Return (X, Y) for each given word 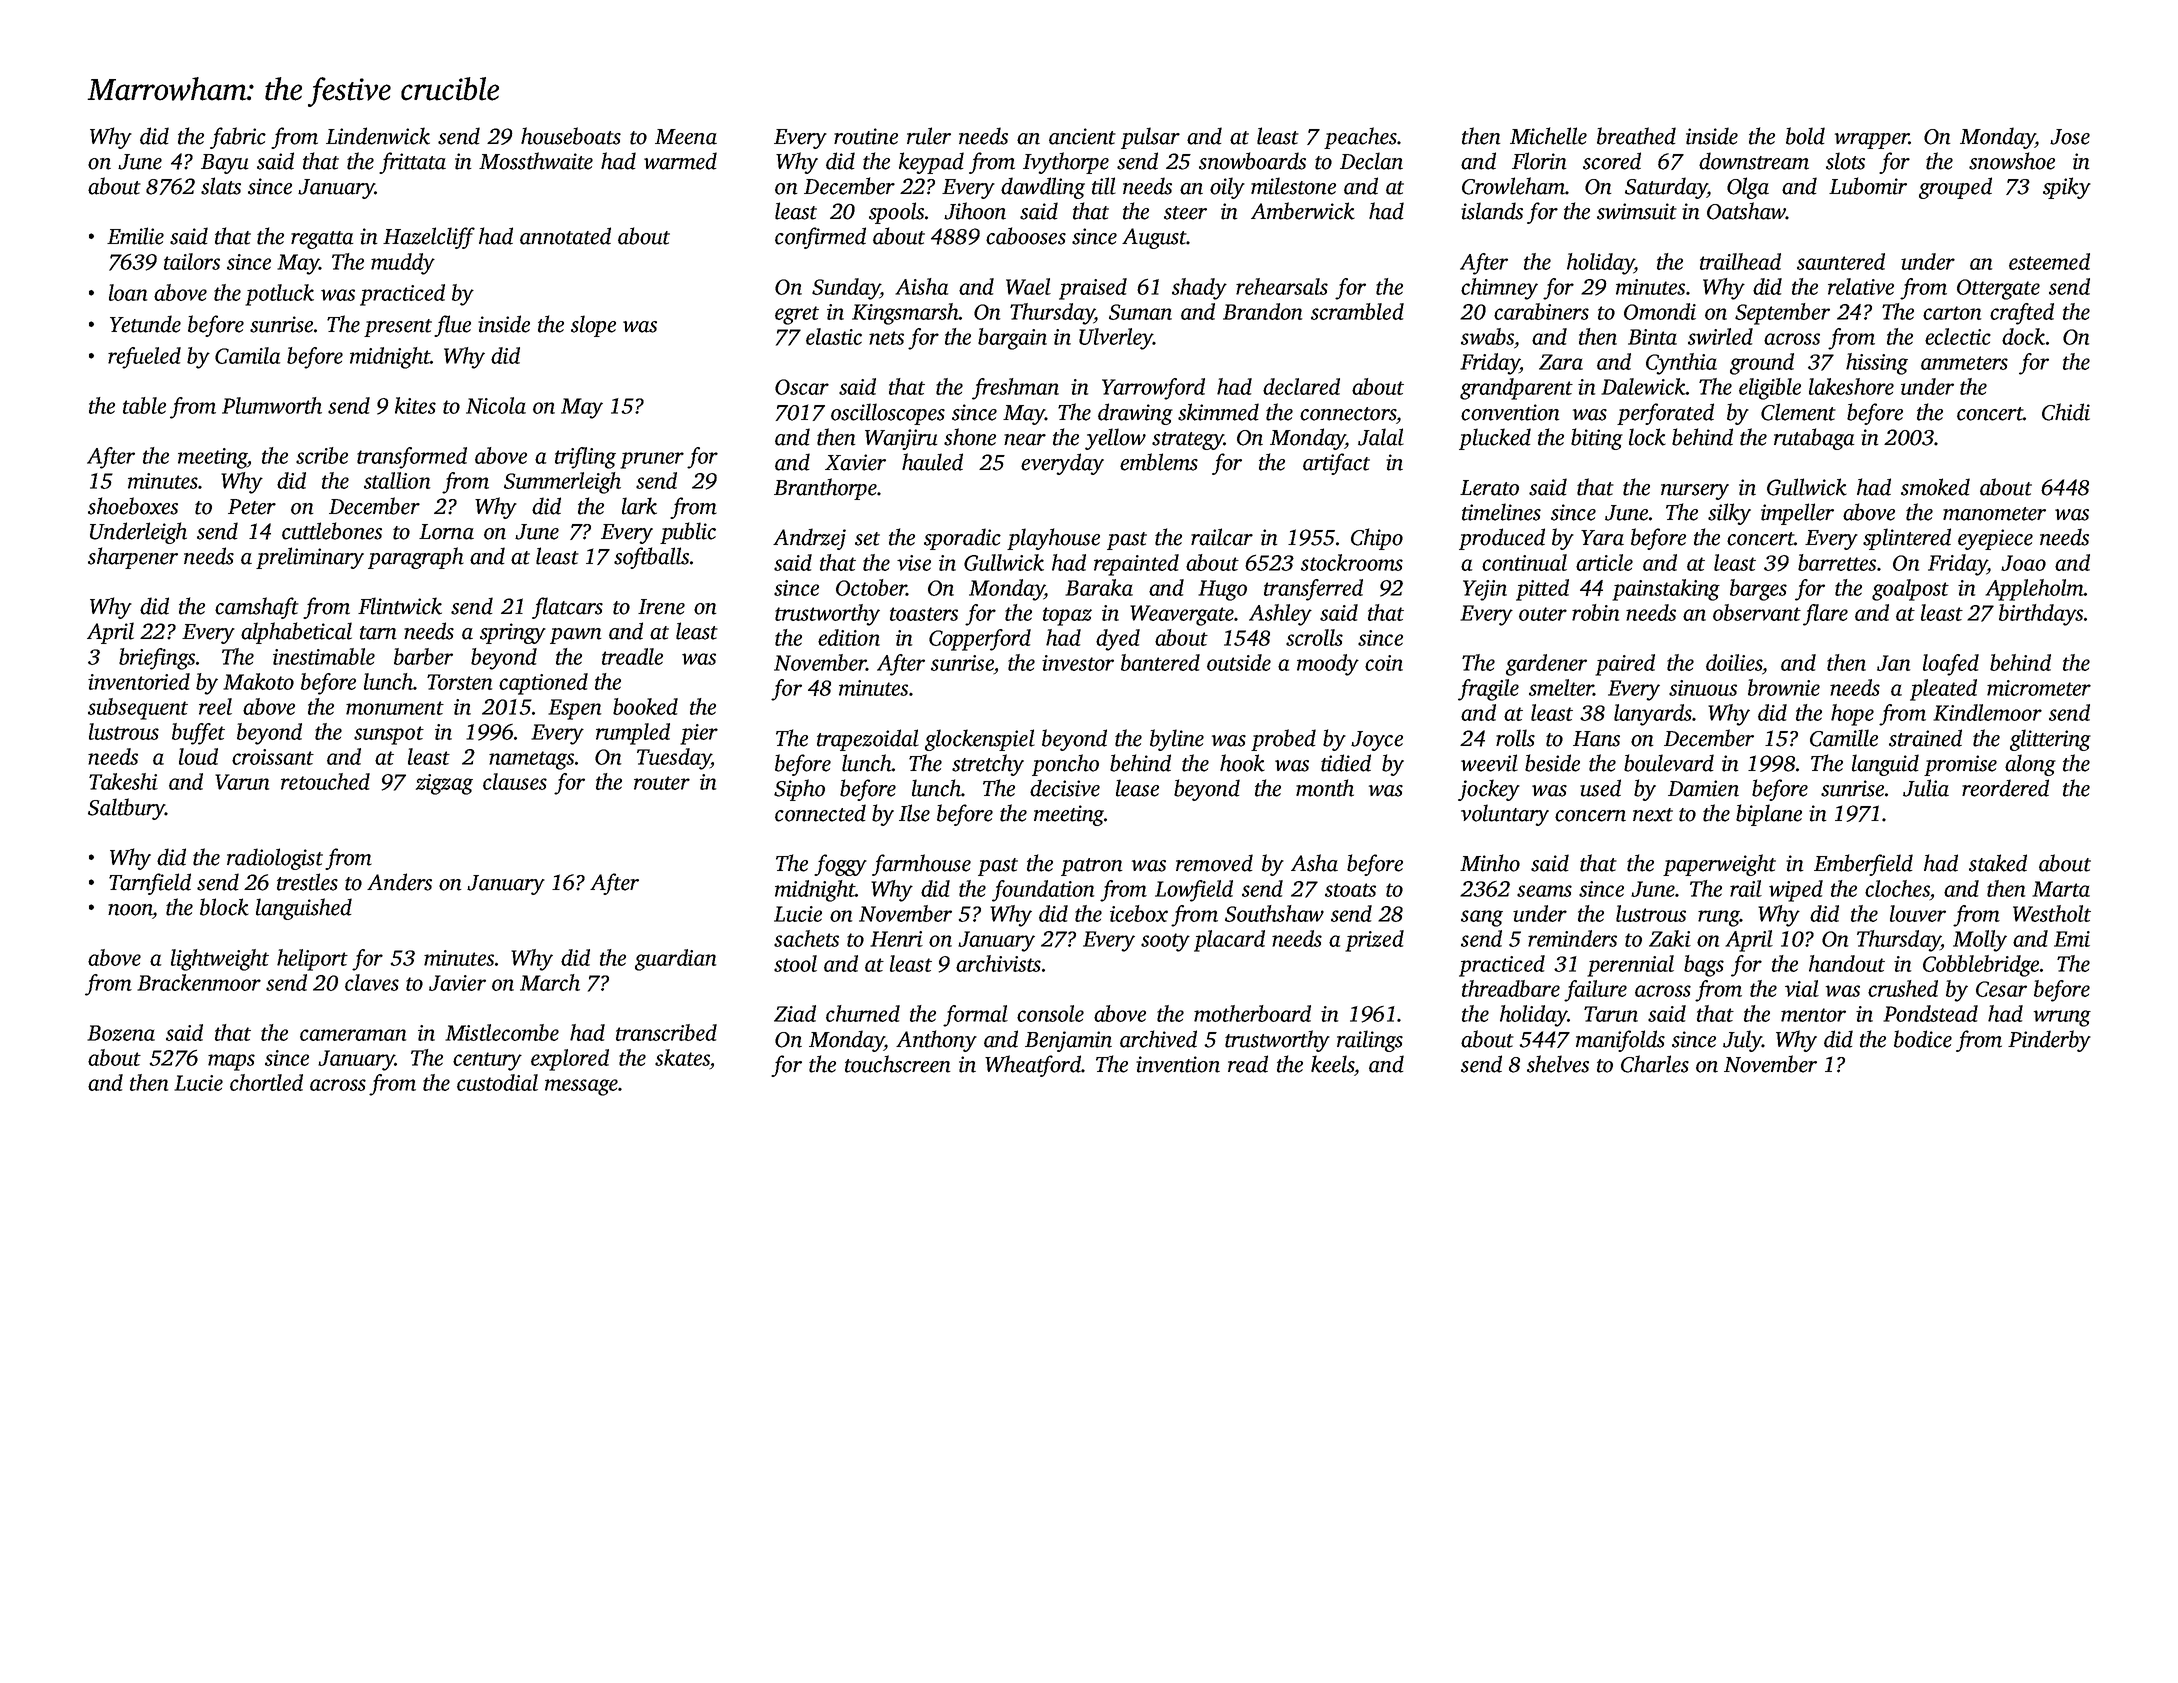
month (1325, 788)
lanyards (1653, 715)
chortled (266, 1082)
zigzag (444, 784)
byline (1177, 740)
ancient (1082, 136)
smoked (1935, 487)
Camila (247, 355)
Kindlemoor (1987, 712)
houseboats (571, 136)
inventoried (139, 681)
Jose (2070, 137)
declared (1301, 386)
